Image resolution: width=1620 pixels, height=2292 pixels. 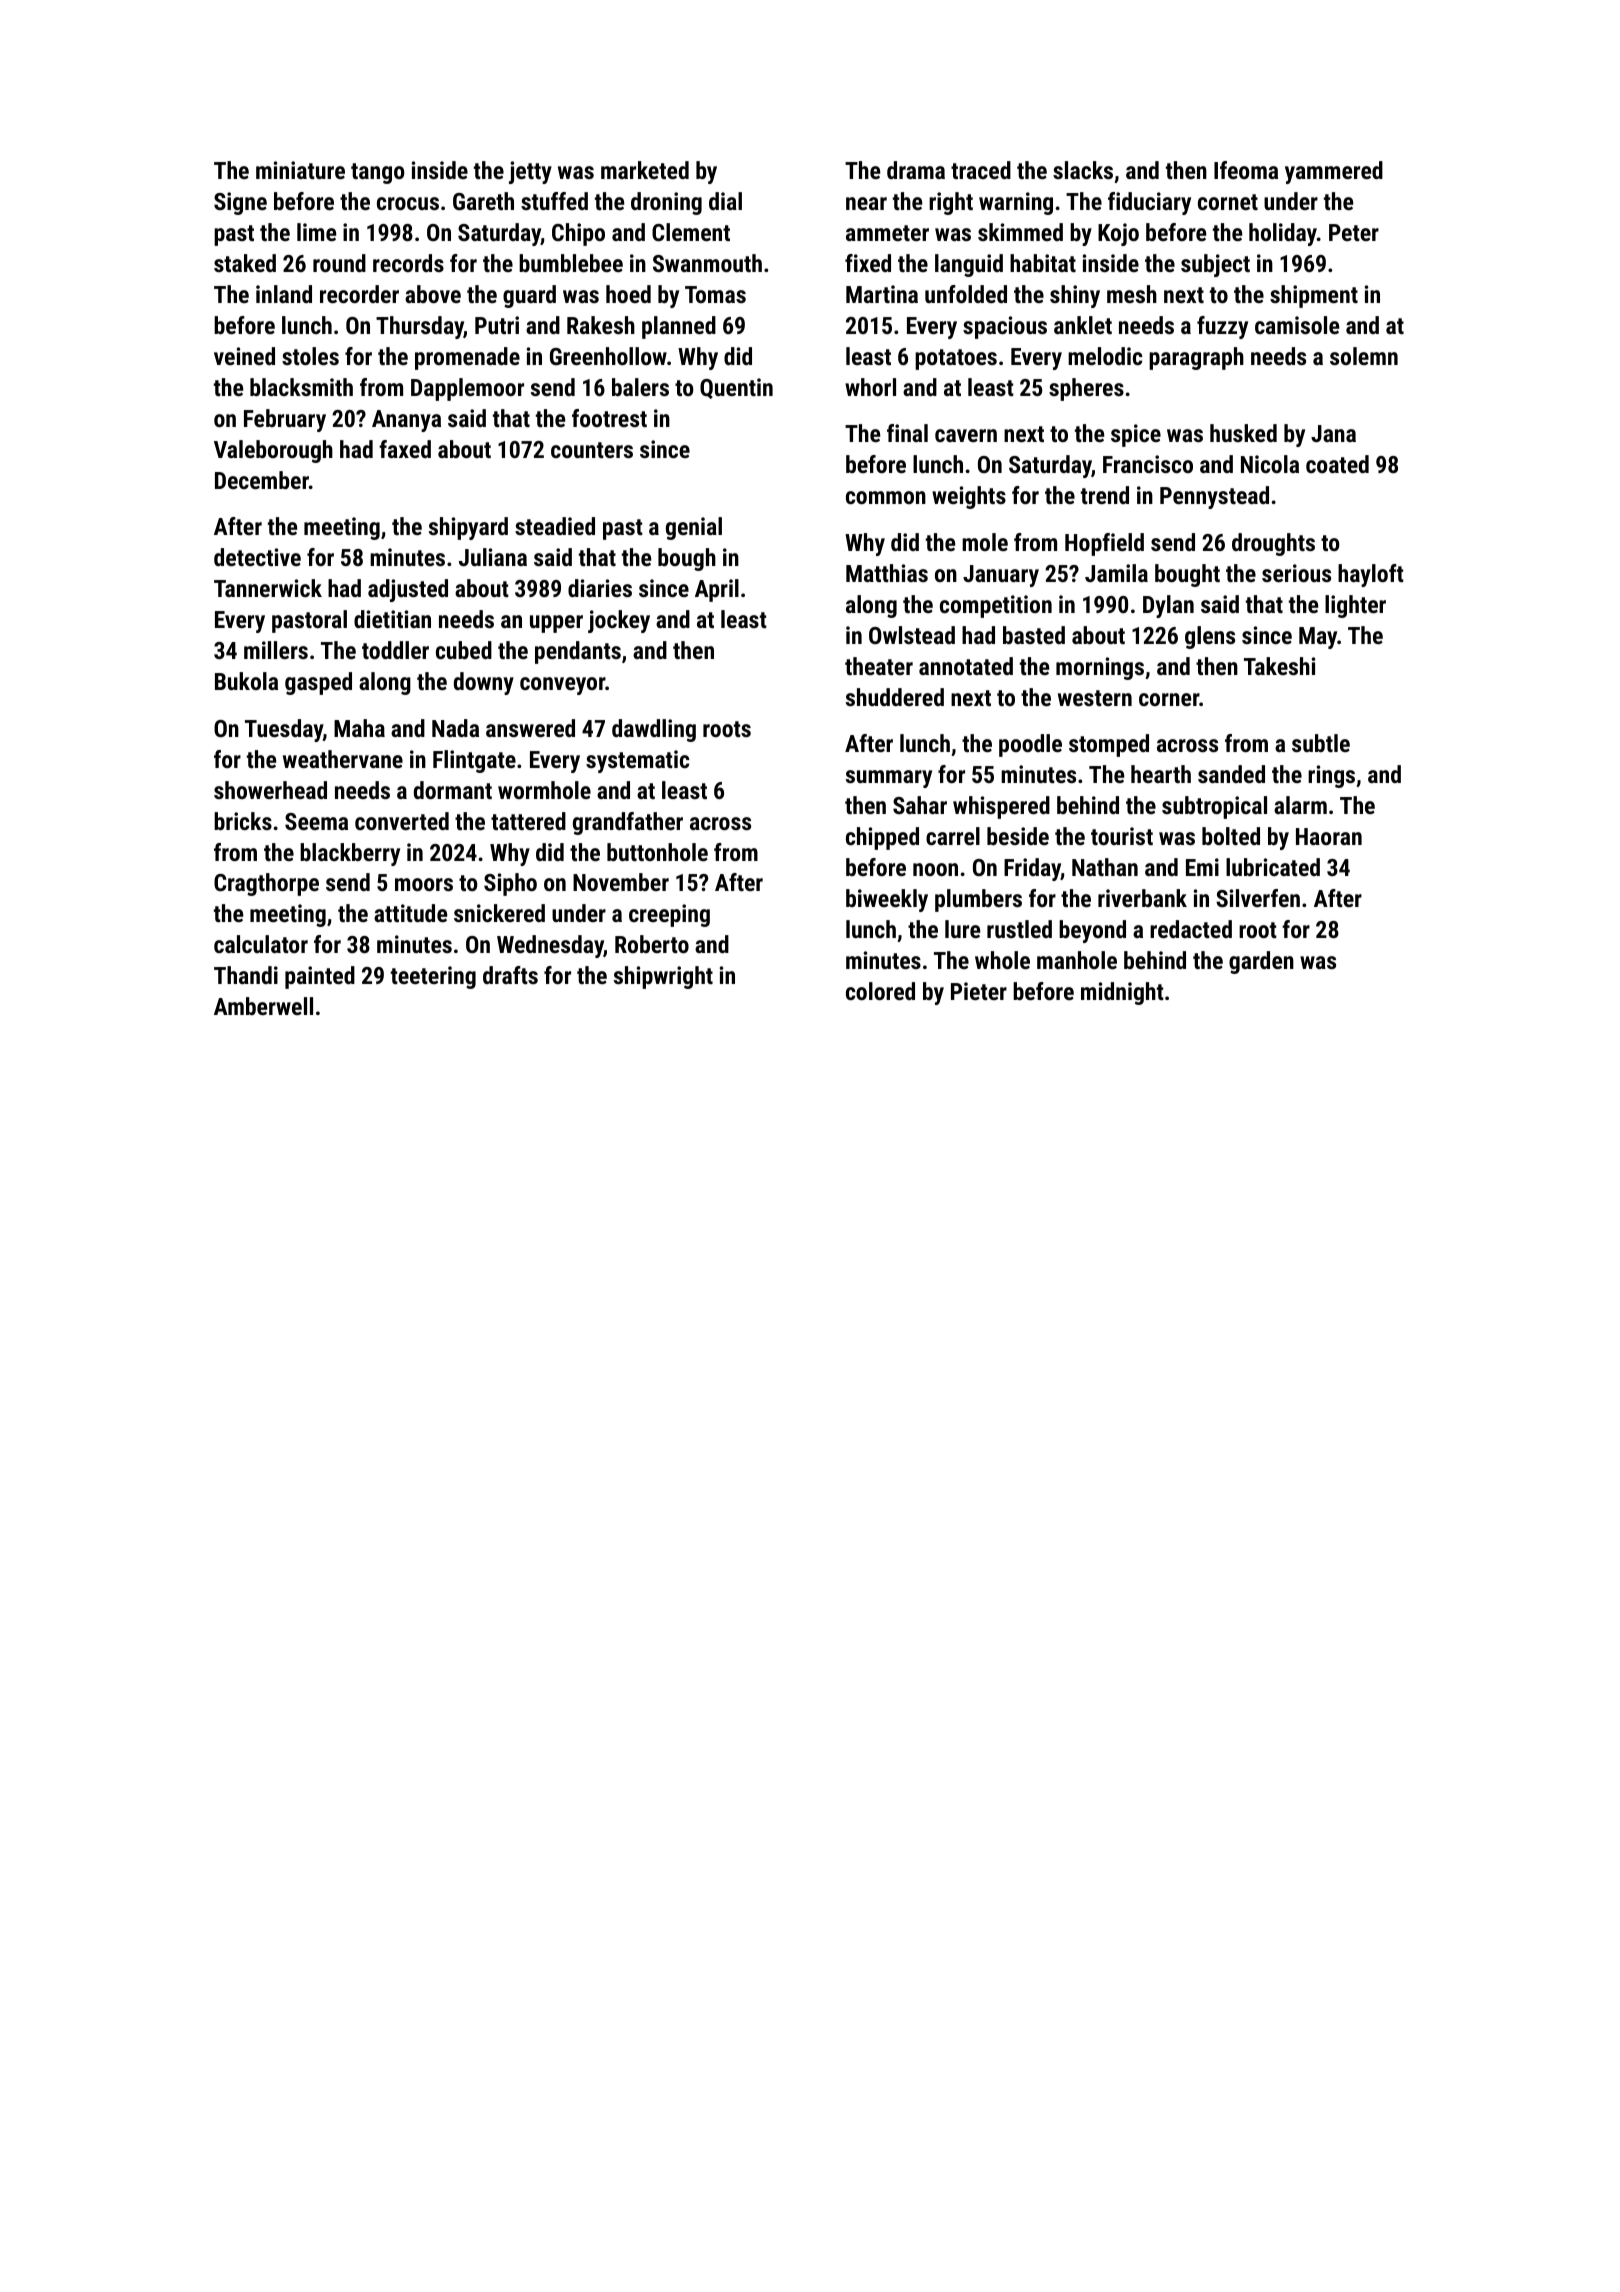 I want to click on mornings, so click(x=1100, y=668).
